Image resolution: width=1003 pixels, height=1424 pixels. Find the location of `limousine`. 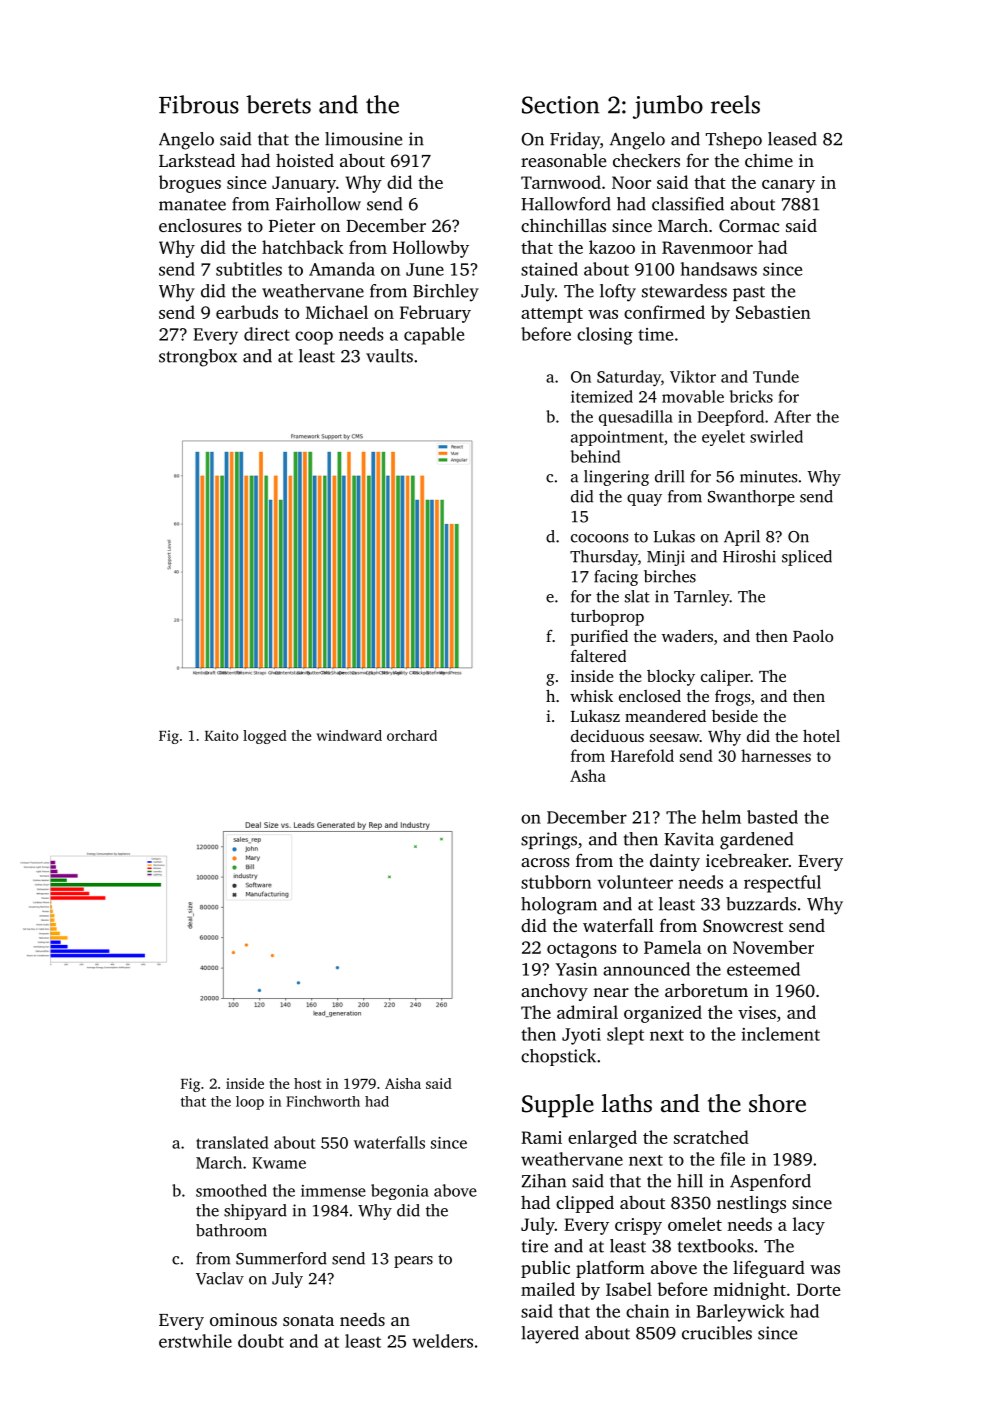

limousine is located at coordinates (363, 139).
